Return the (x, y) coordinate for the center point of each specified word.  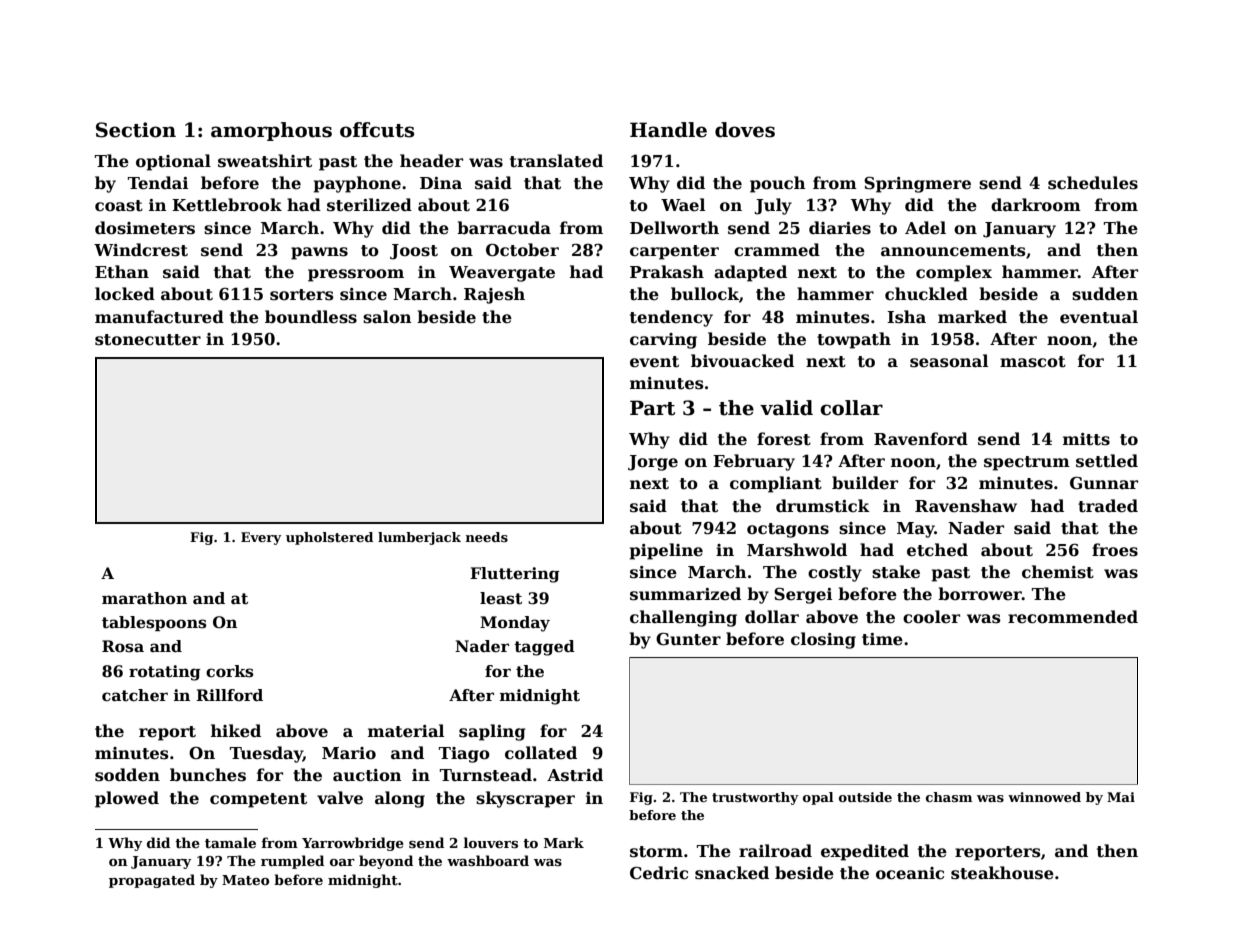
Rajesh (494, 295)
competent (258, 800)
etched (937, 550)
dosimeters (145, 228)
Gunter (688, 639)
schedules (1093, 183)
